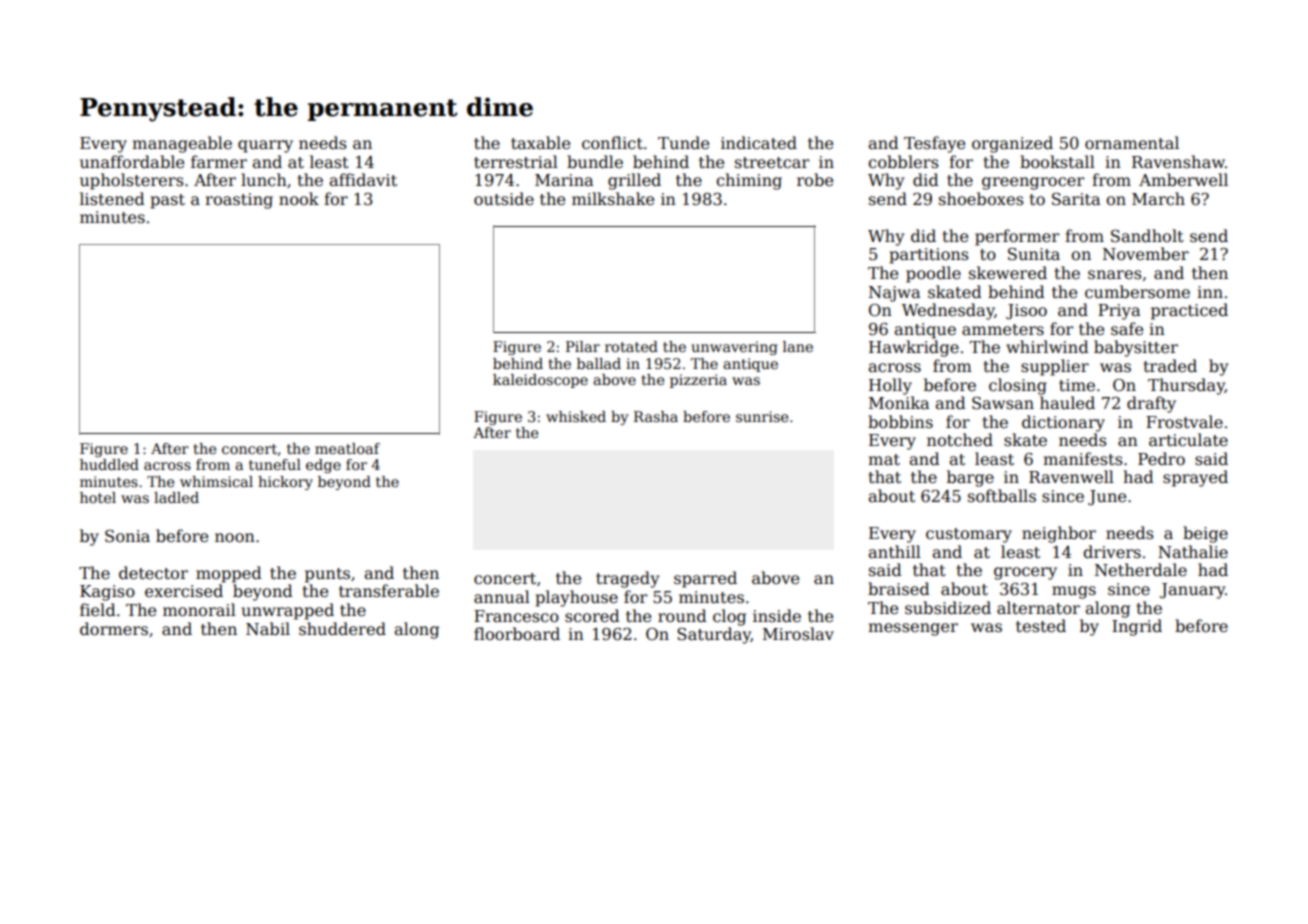  What do you see at coordinates (772, 163) in the screenshot?
I see `streetcar` at bounding box center [772, 163].
